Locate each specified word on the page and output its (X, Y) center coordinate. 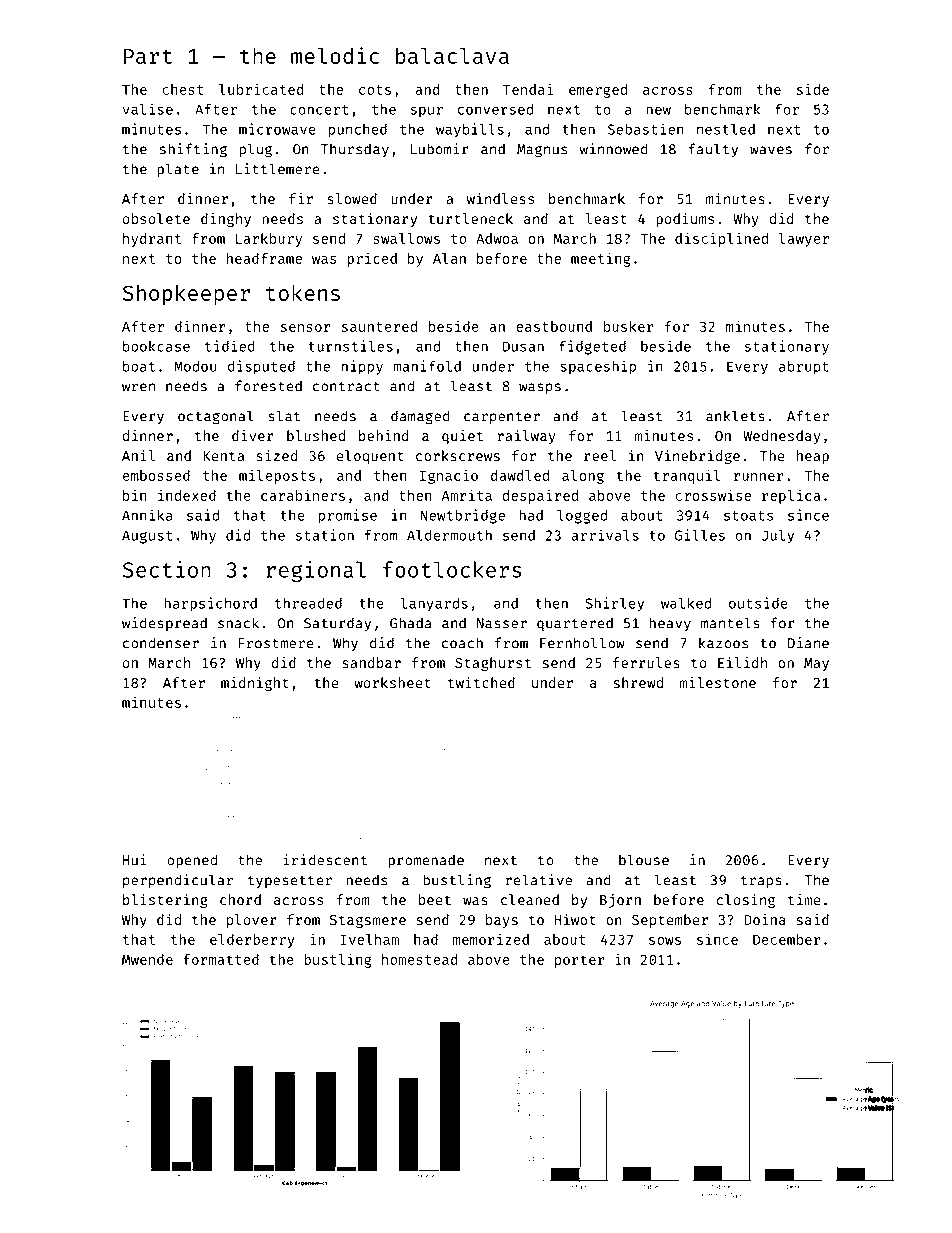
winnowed (613, 149)
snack (238, 623)
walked (686, 603)
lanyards (434, 605)
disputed (261, 367)
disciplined (721, 239)
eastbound (554, 326)
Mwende (147, 959)
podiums (685, 220)
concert (319, 110)
